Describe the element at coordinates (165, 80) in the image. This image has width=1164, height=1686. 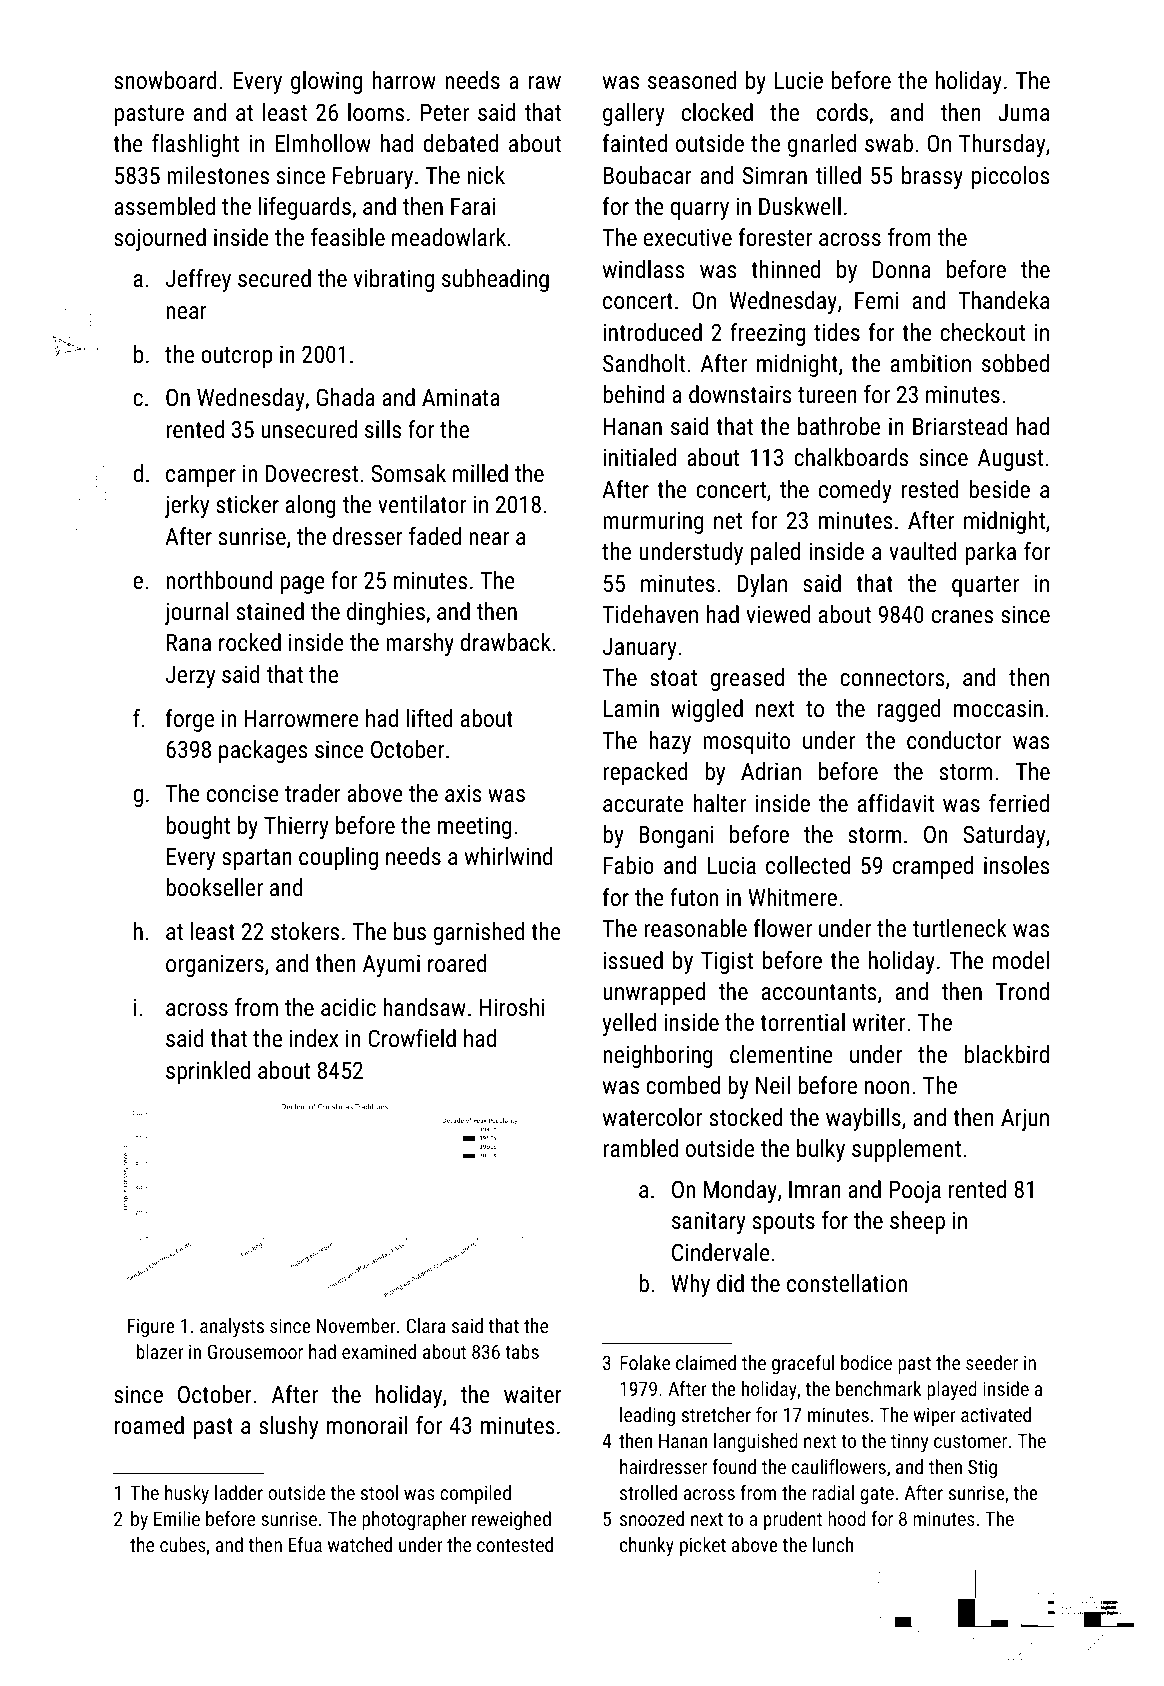
I see `snowboard` at that location.
